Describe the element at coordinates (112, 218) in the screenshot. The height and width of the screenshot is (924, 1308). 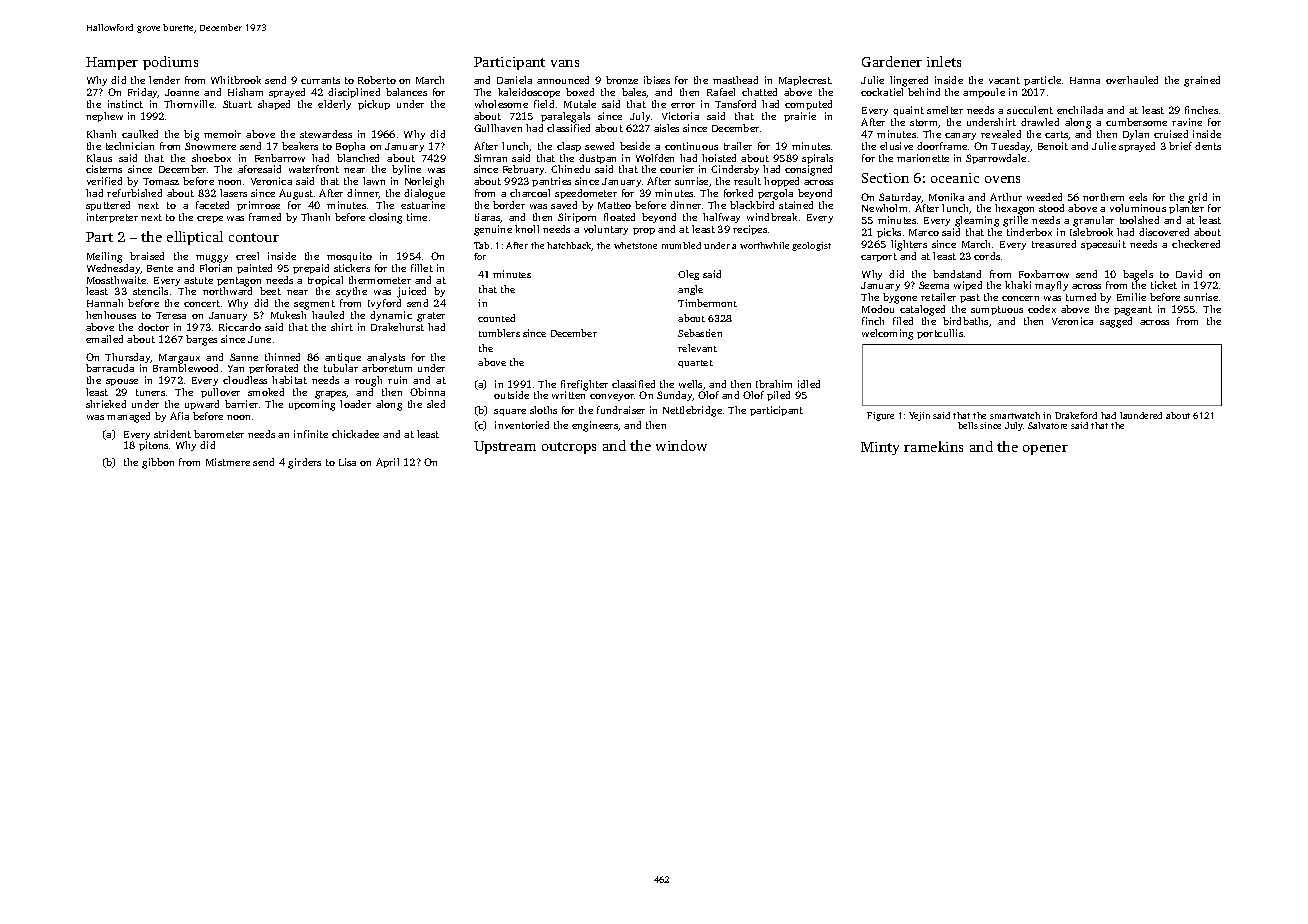
I see `interpreter` at that location.
